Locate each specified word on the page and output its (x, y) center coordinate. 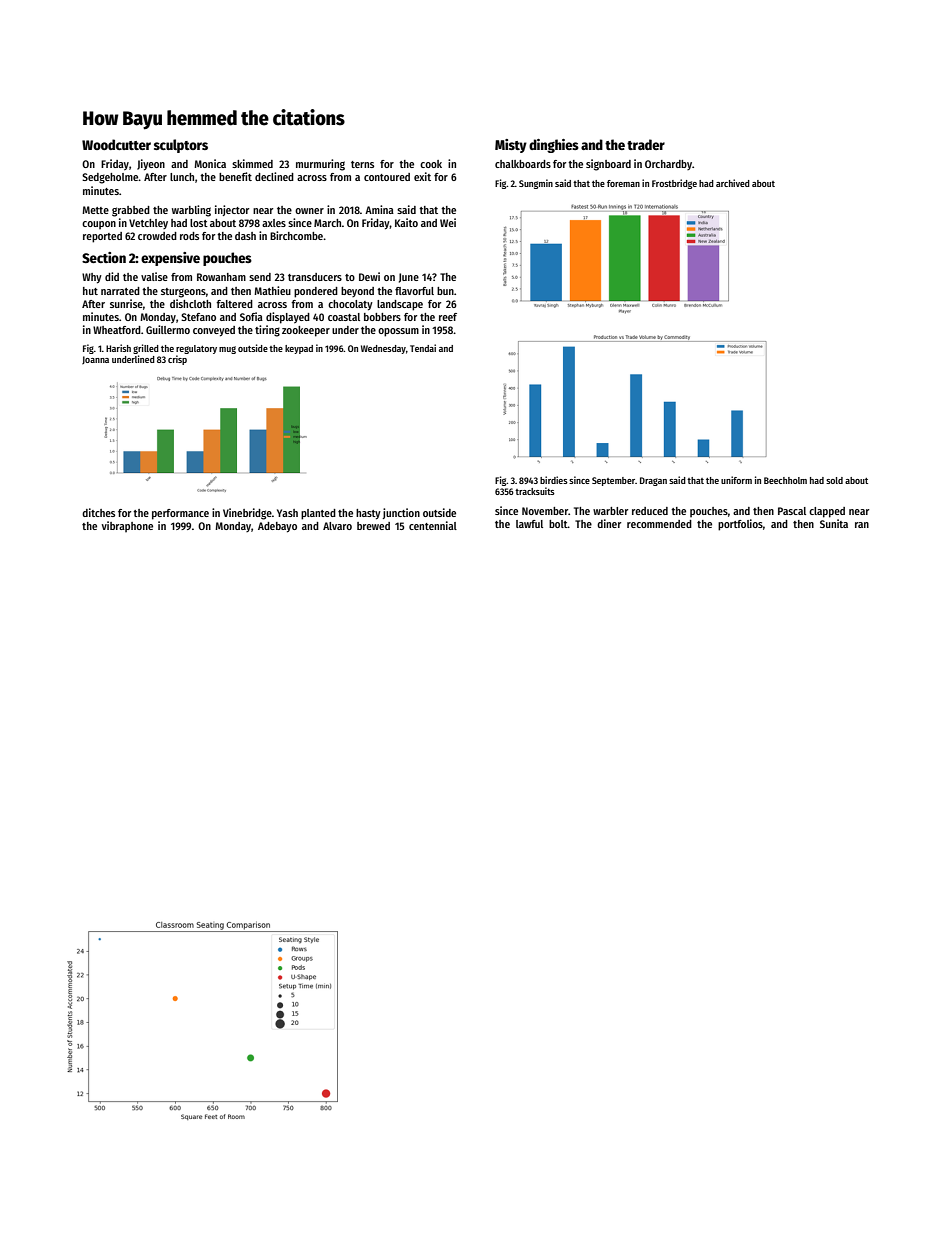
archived (733, 183)
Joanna (95, 360)
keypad (299, 349)
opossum (398, 332)
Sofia (251, 316)
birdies (554, 480)
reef (448, 317)
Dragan (653, 481)
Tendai (423, 348)
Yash (287, 513)
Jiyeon (151, 165)
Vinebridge (247, 514)
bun (445, 291)
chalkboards (523, 164)
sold (834, 480)
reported (102, 237)
